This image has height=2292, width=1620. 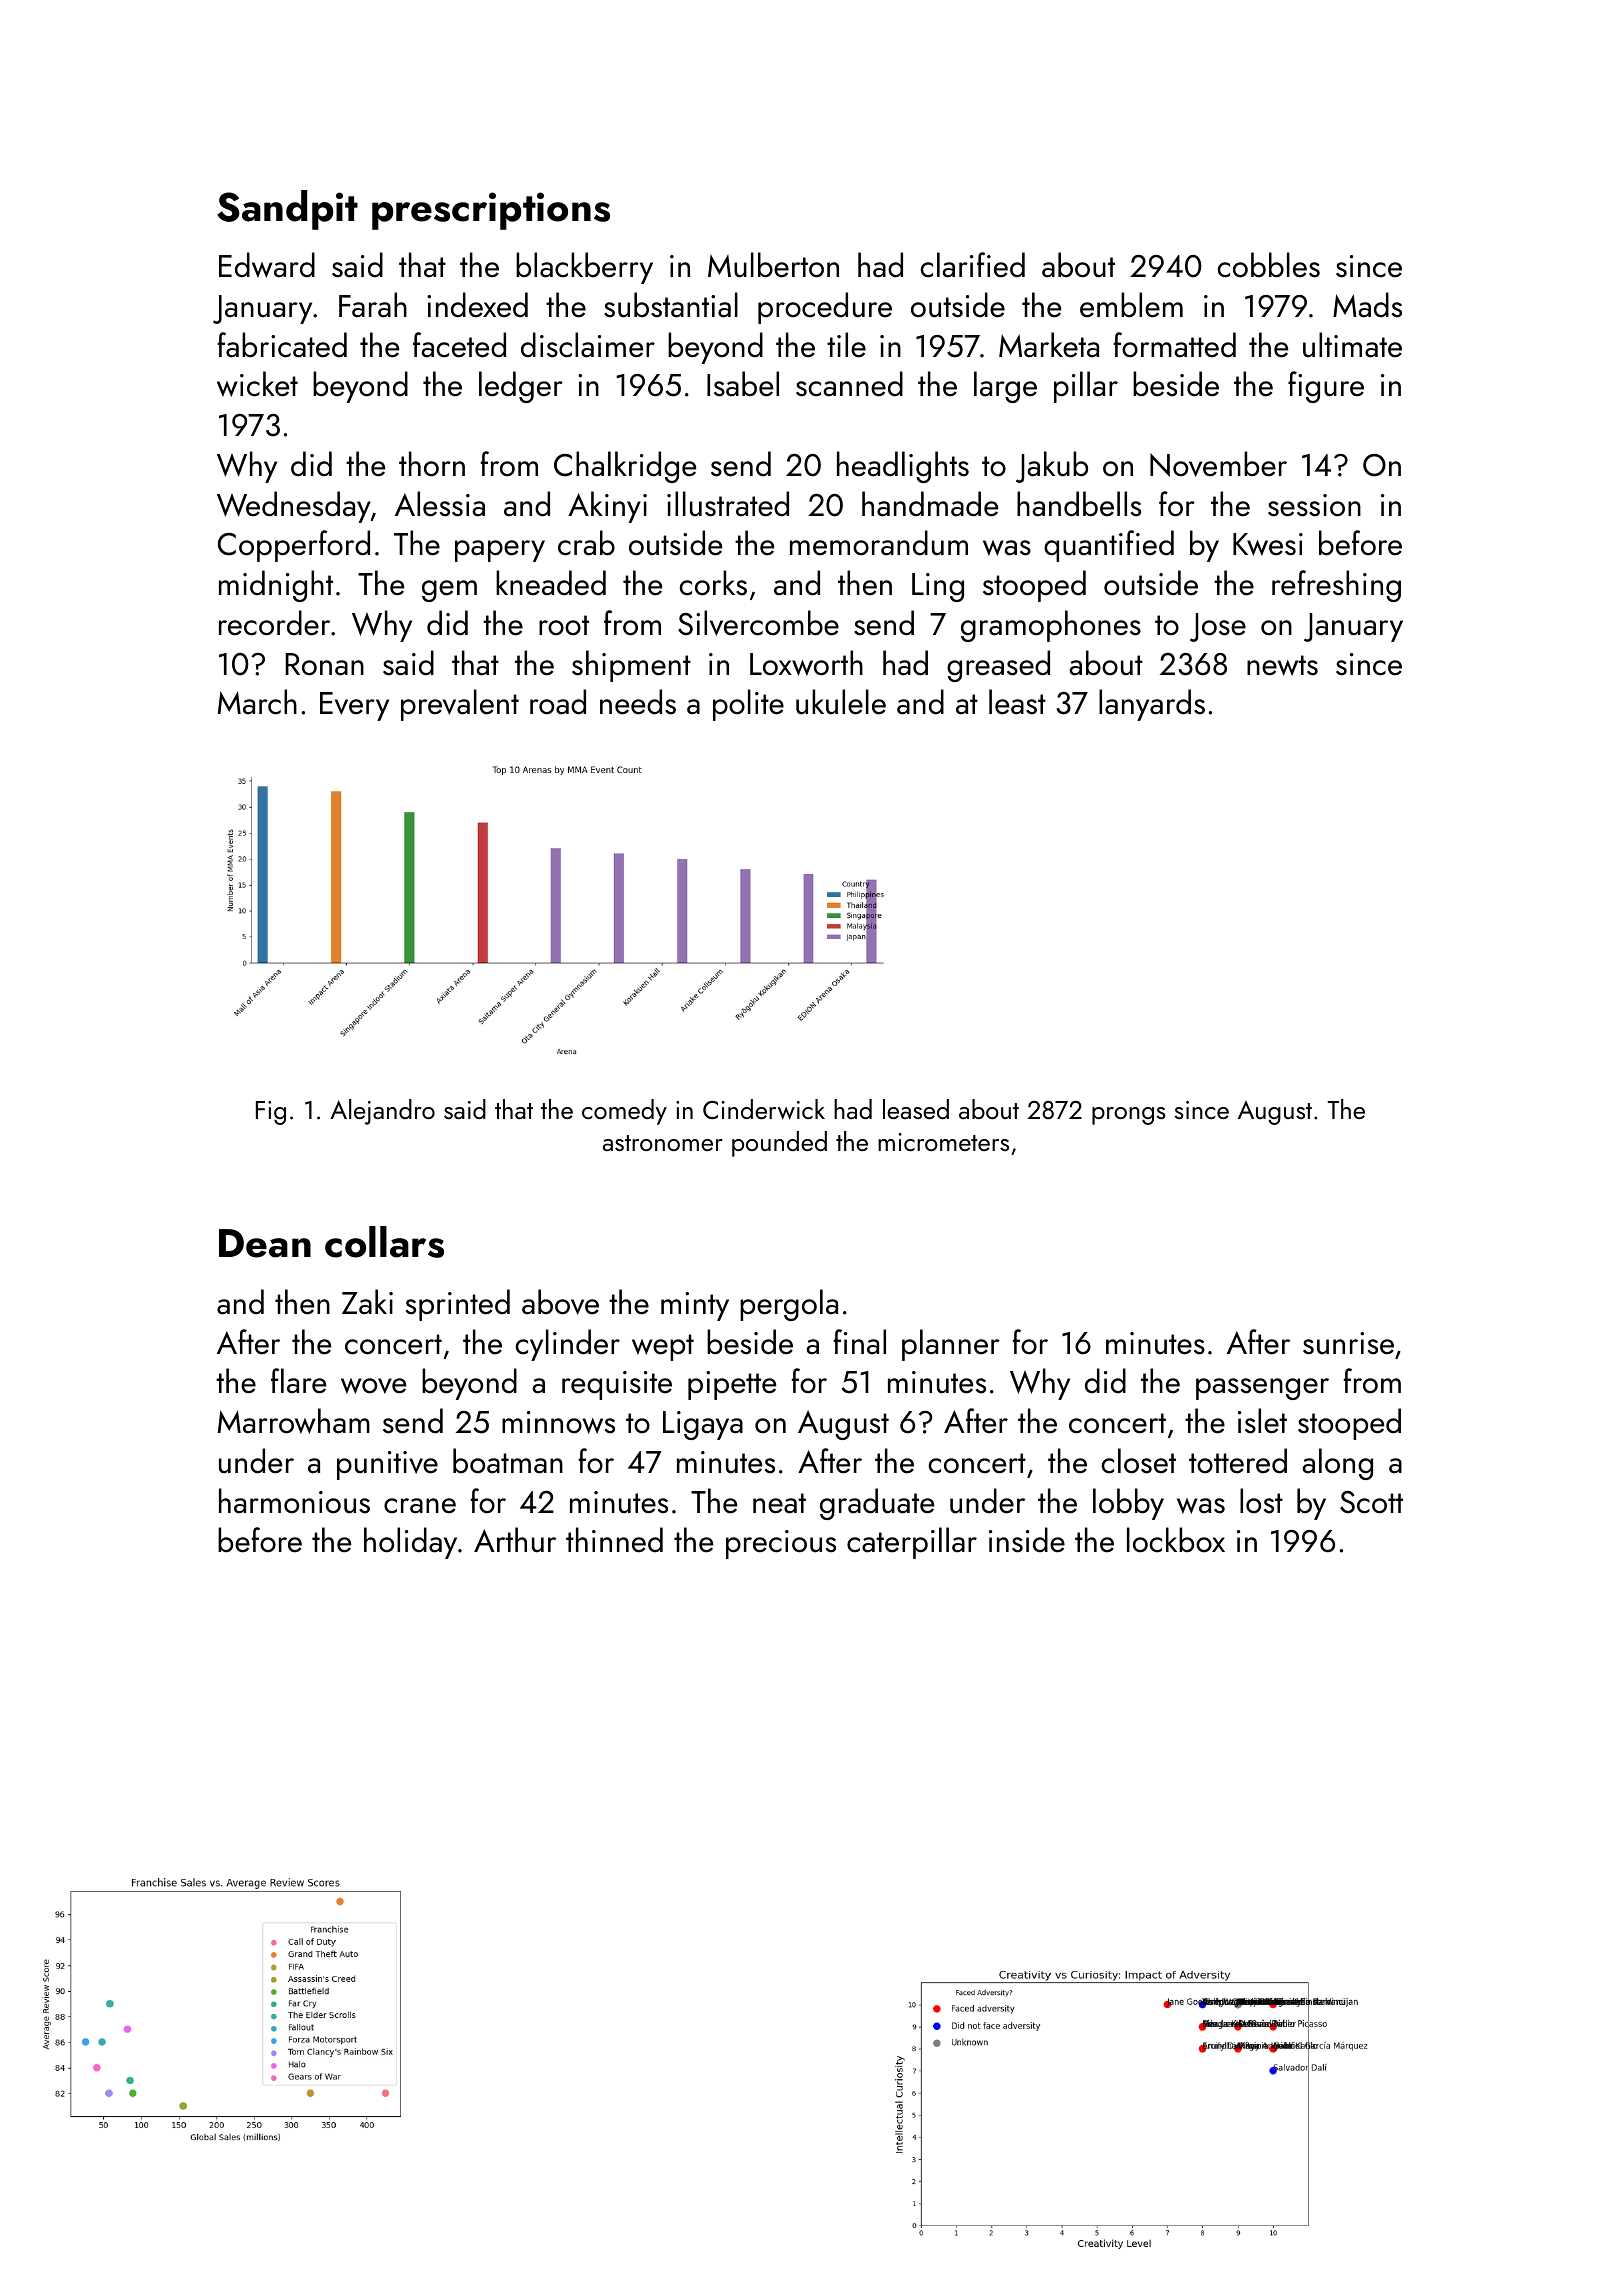 I want to click on shipment, so click(x=631, y=666).
